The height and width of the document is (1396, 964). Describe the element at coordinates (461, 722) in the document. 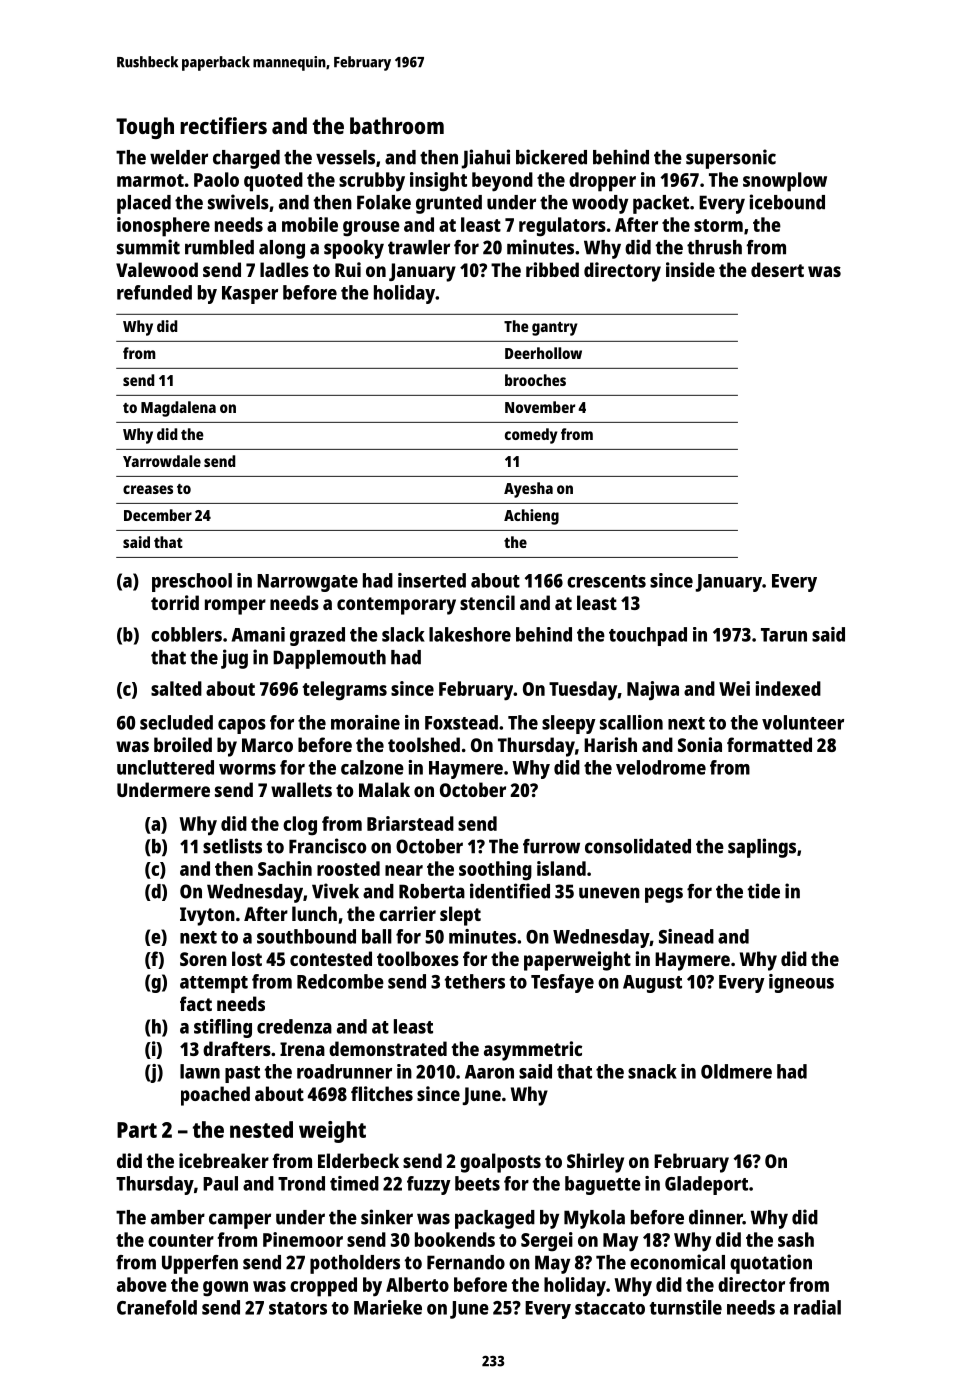

I see `Foxstead` at that location.
